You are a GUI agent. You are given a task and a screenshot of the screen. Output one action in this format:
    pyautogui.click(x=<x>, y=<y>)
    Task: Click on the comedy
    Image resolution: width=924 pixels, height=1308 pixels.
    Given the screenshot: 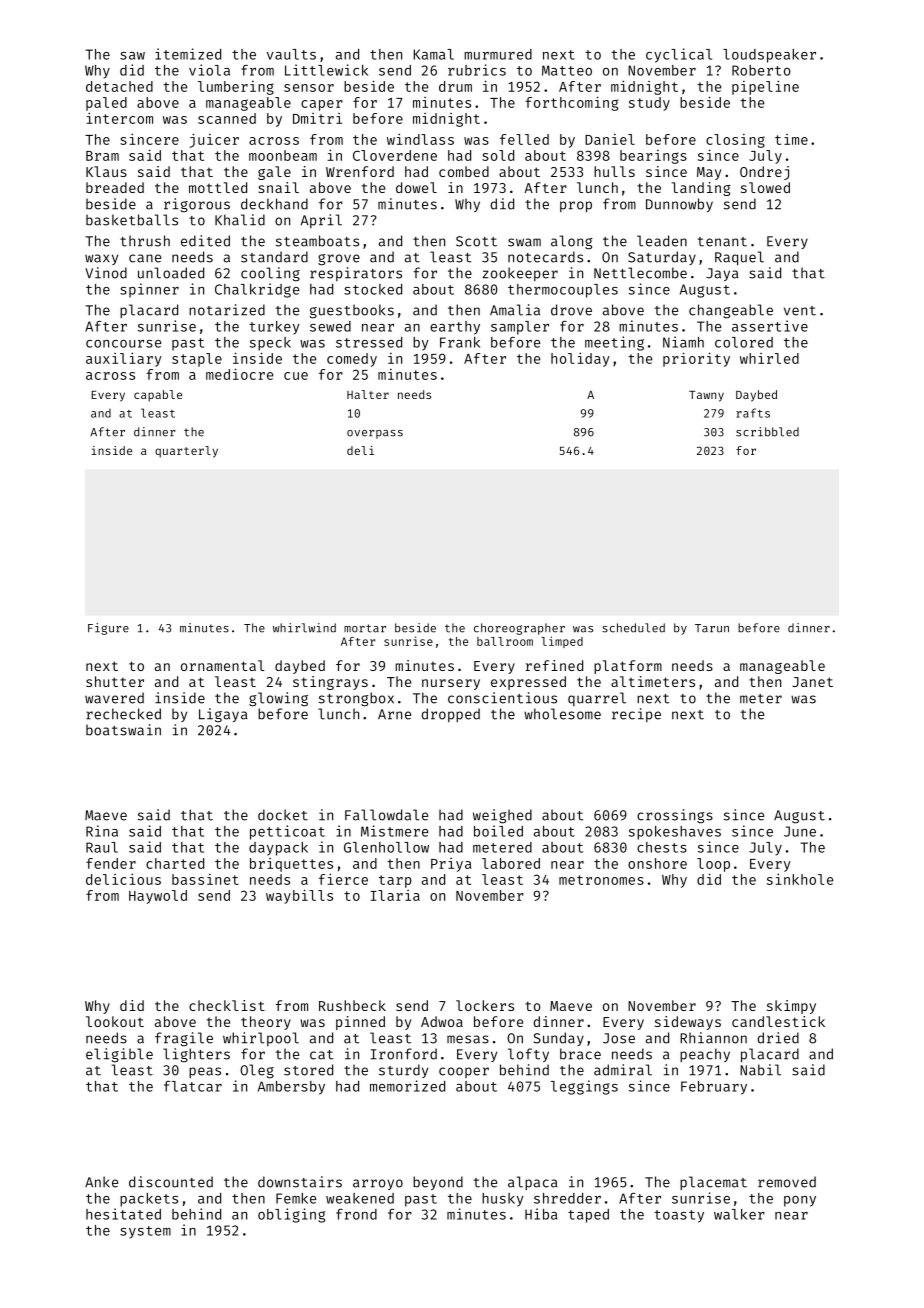 What is the action you would take?
    pyautogui.click(x=352, y=360)
